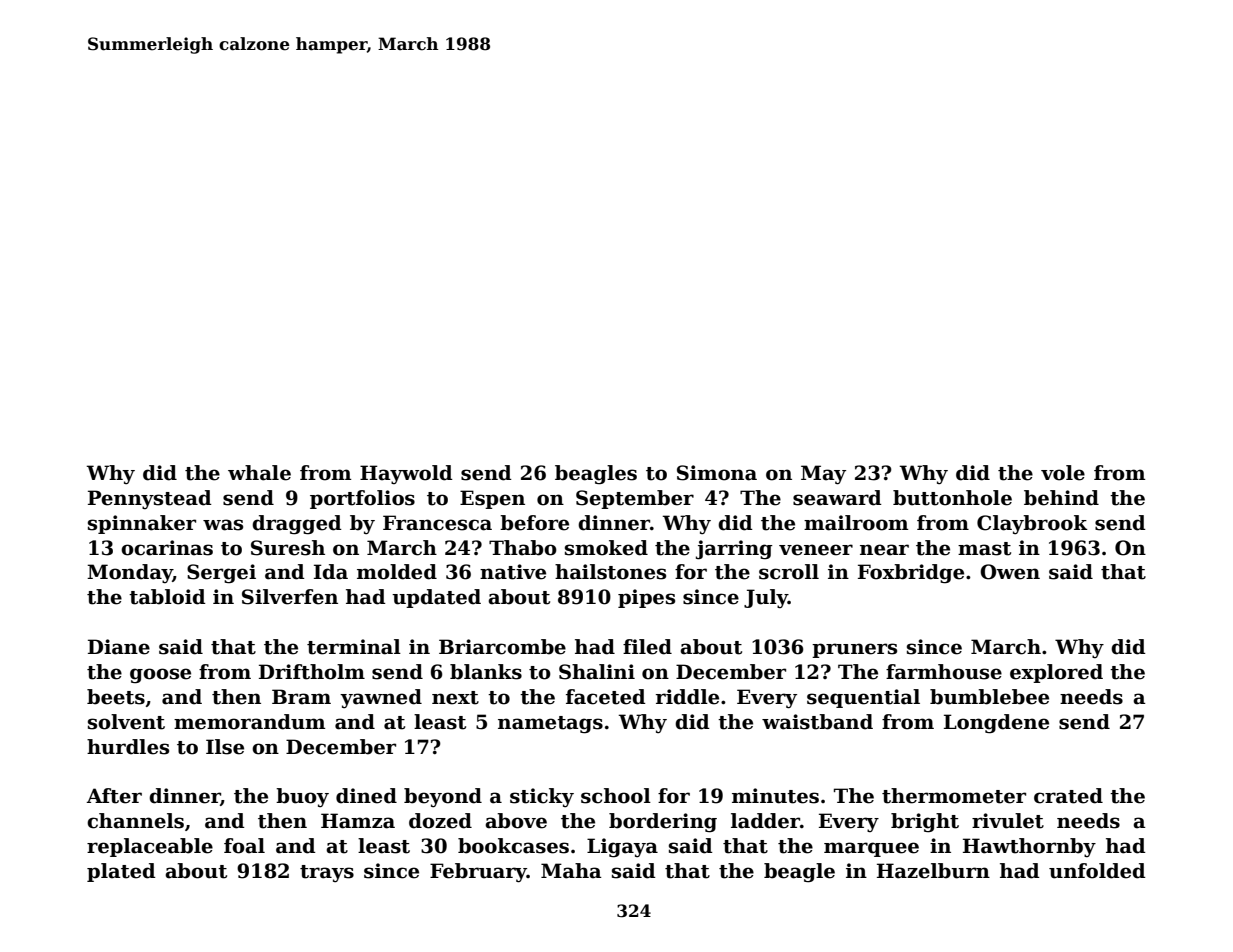 Image resolution: width=1233 pixels, height=952 pixels. I want to click on Simona, so click(717, 473).
